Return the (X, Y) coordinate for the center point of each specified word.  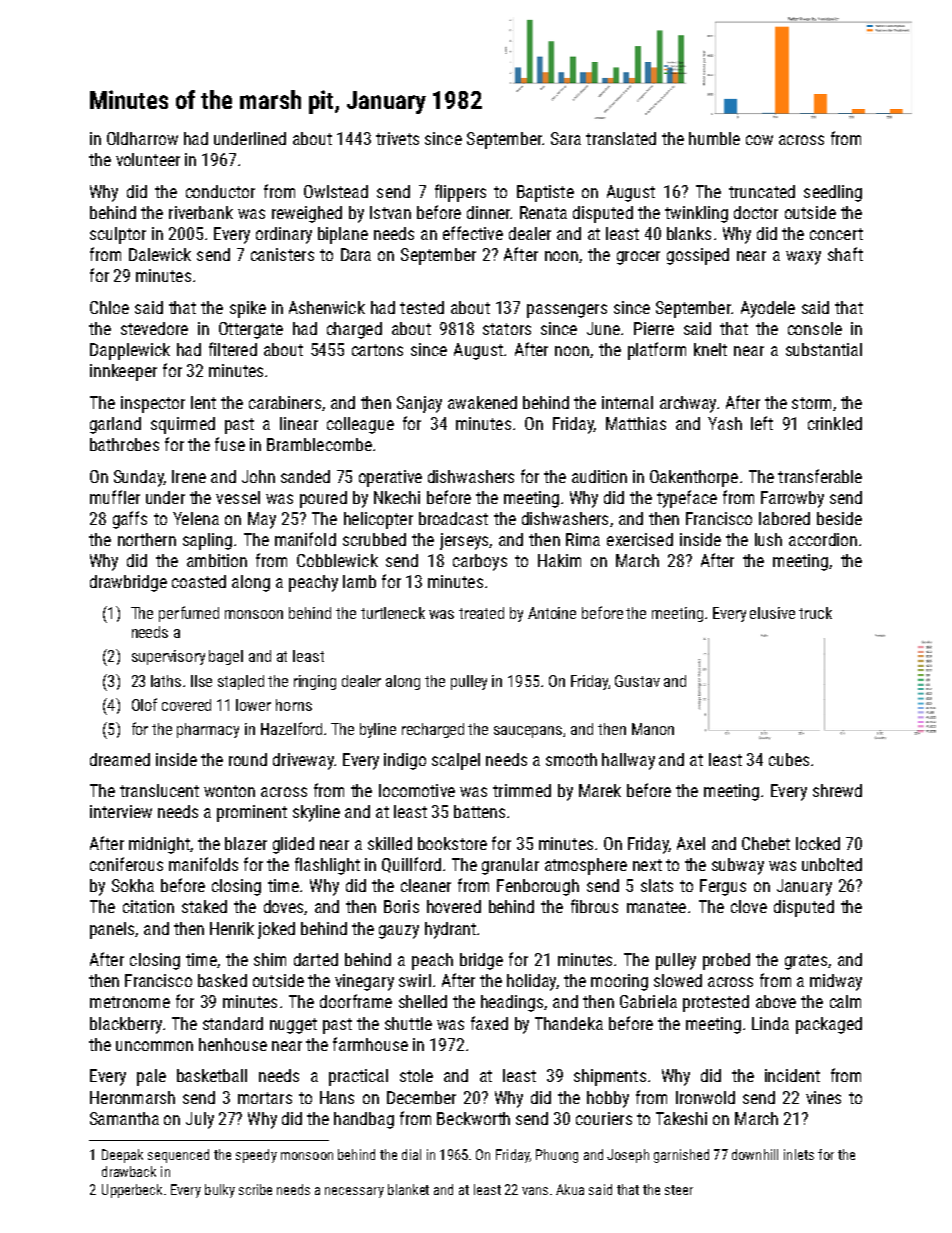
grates (806, 962)
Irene (189, 476)
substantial (824, 349)
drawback (129, 1171)
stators (507, 329)
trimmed (522, 790)
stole (416, 1075)
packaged (829, 1025)
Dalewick (160, 254)
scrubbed (374, 539)
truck (815, 613)
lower (253, 705)
